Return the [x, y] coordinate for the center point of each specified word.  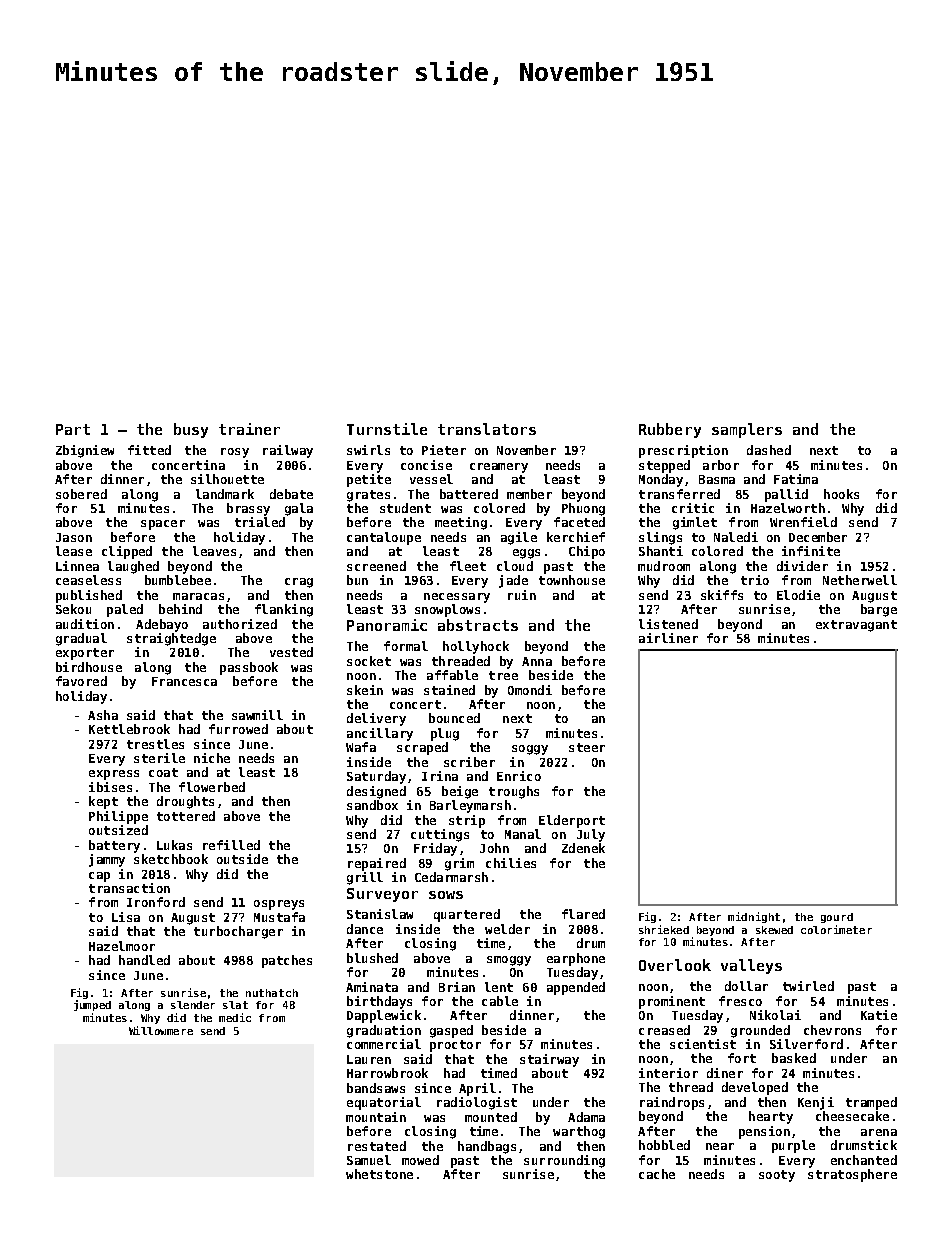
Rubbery [670, 430]
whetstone [379, 1174]
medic [235, 1017]
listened [668, 624]
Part [73, 429]
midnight [754, 917]
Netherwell [860, 580]
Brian [457, 987]
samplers [747, 430]
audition [85, 624]
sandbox [372, 805]
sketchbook [171, 859]
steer [587, 747]
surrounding [564, 1161]
